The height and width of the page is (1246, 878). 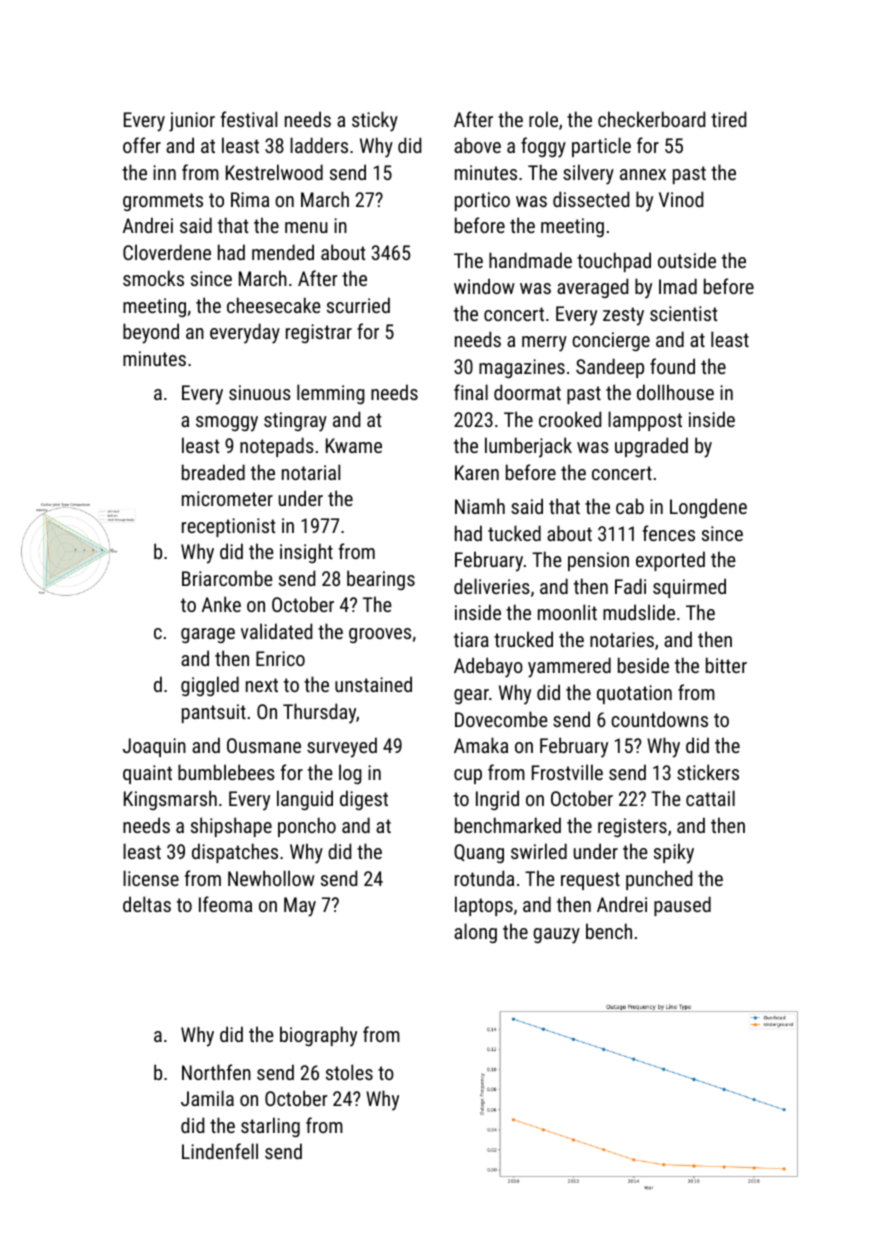 What do you see at coordinates (682, 906) in the page?
I see `paused` at bounding box center [682, 906].
